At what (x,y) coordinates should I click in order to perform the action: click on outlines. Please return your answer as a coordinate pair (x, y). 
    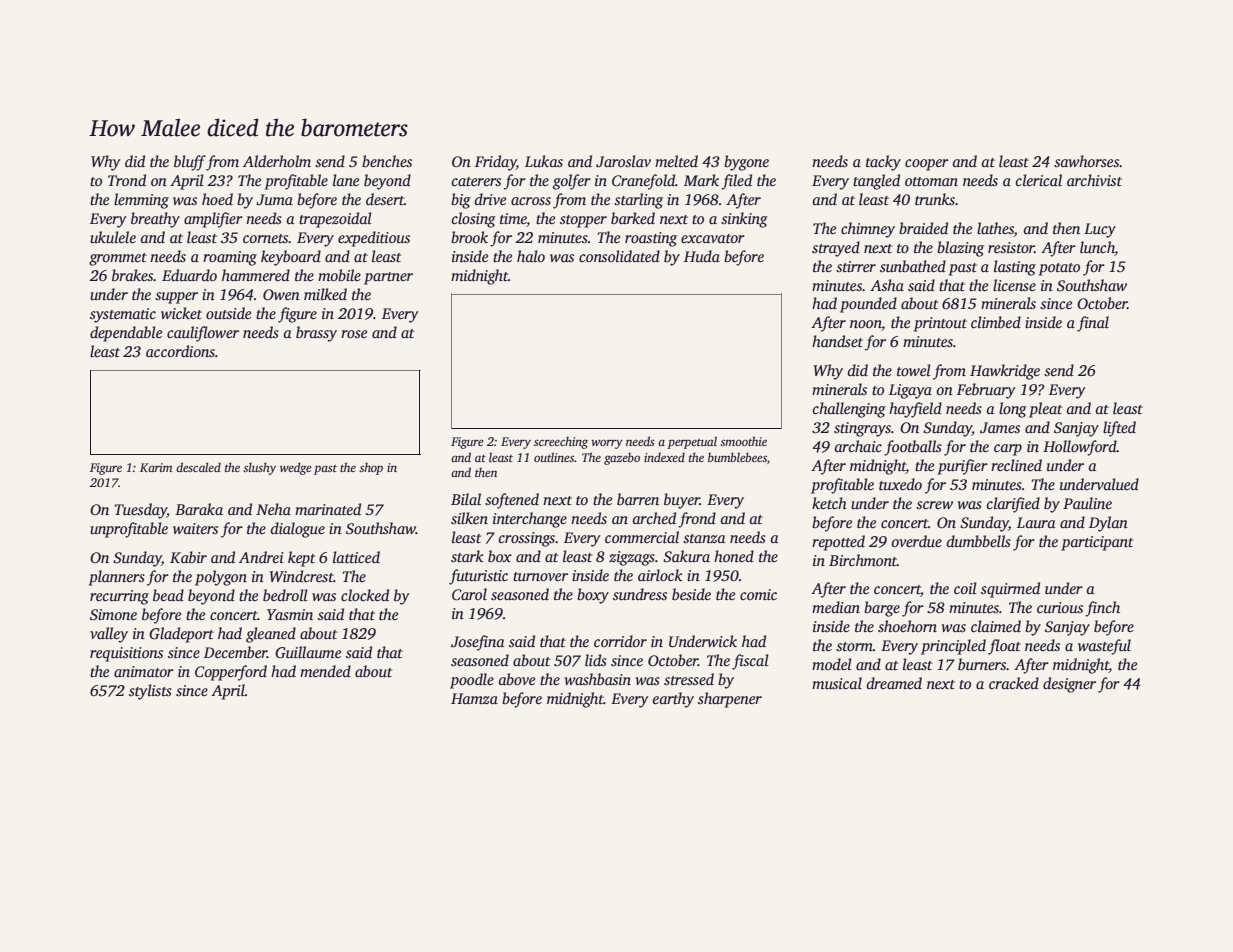
    Looking at the image, I should click on (554, 457).
